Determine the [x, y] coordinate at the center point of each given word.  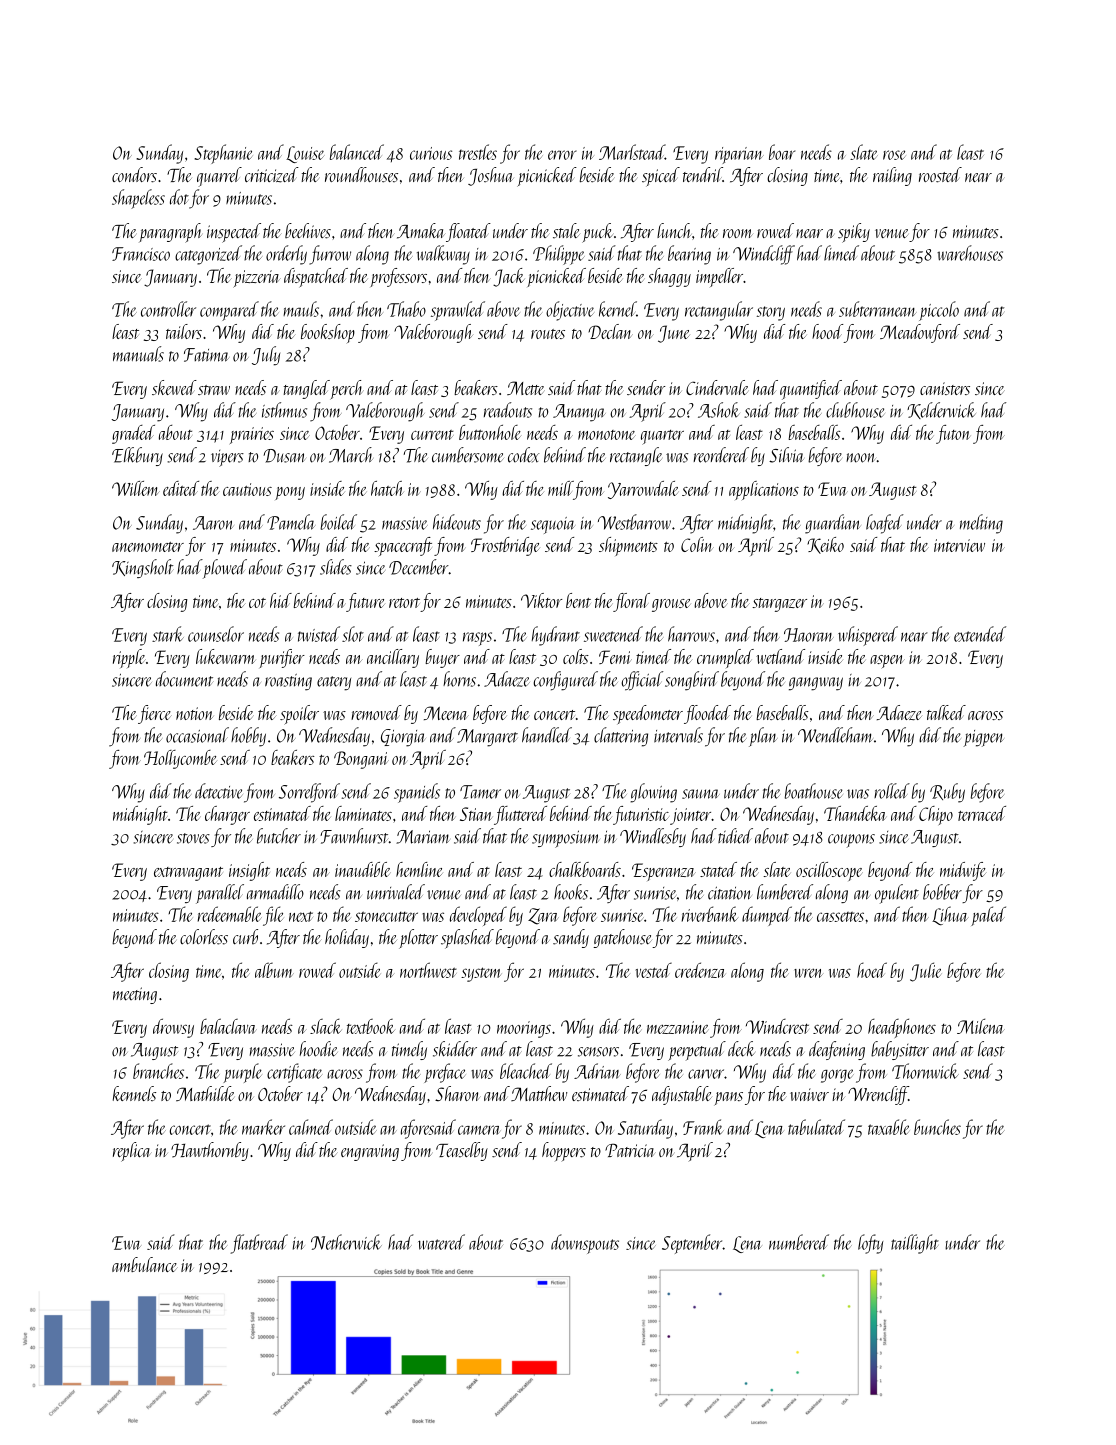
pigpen [983, 738]
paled [988, 916]
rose [894, 155]
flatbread [259, 1244]
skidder [455, 1049]
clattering [621, 737]
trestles [478, 152]
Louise [305, 154]
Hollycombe [180, 759]
